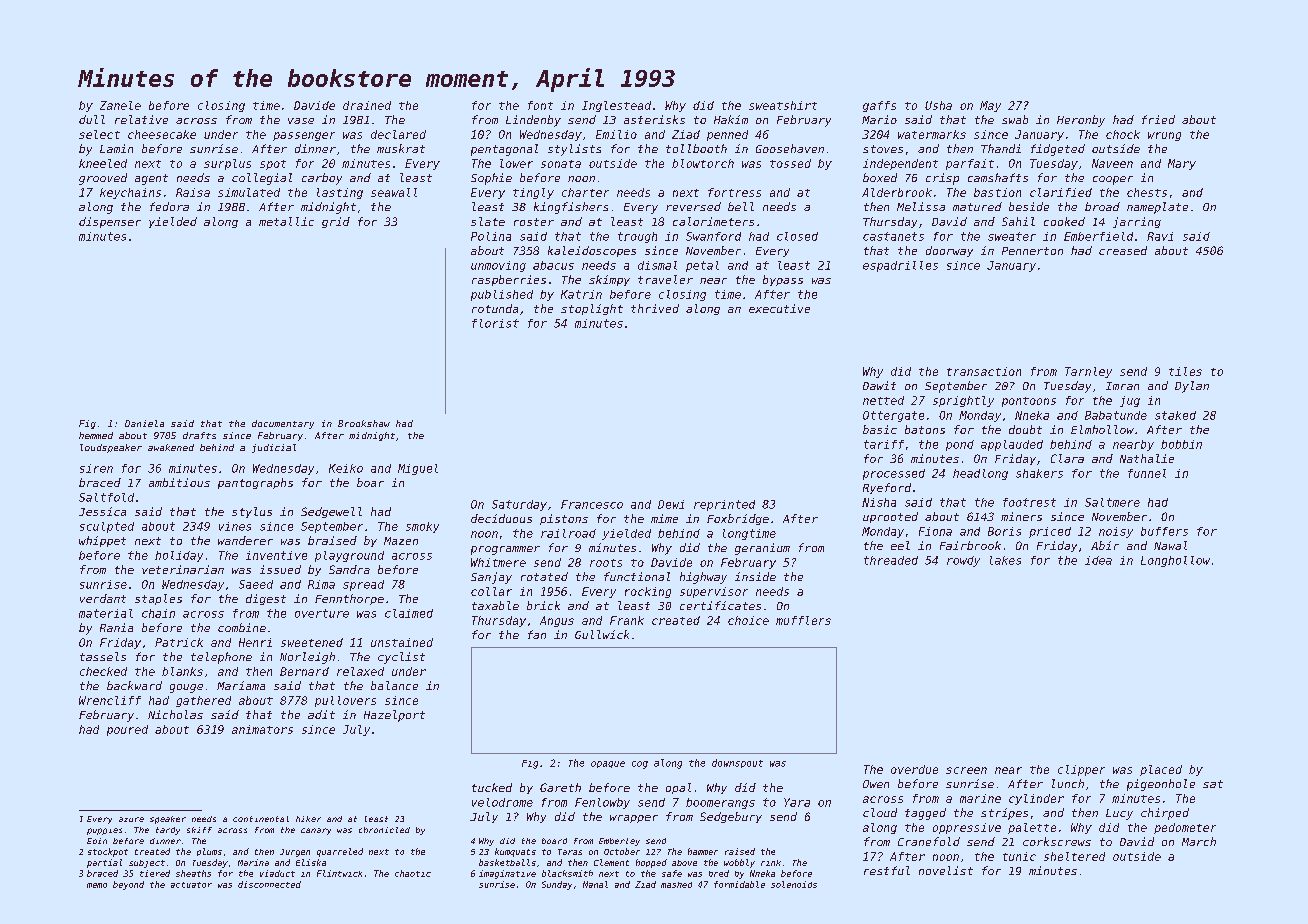  I want to click on simulated, so click(249, 192).
